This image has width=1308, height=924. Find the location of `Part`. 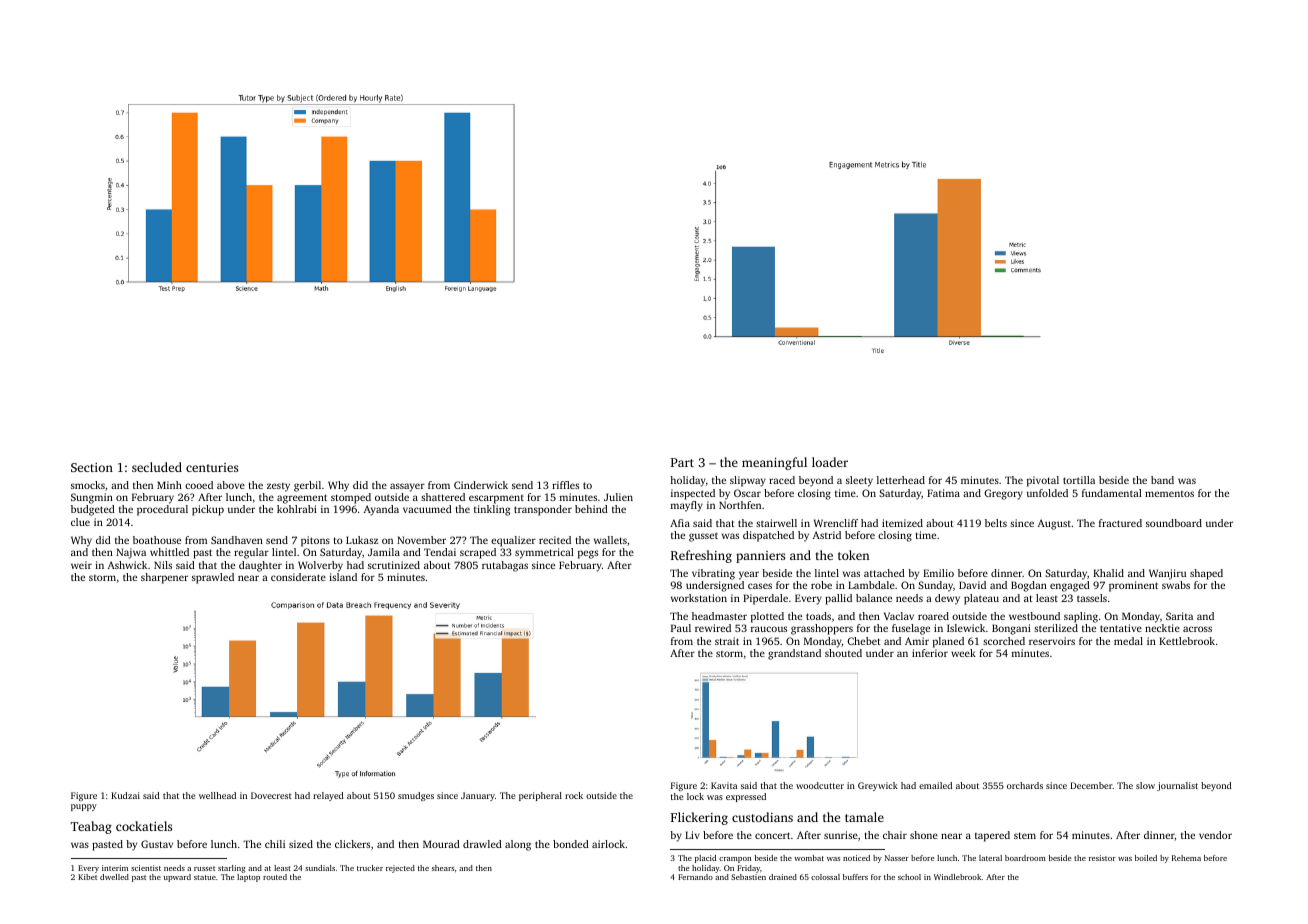

Part is located at coordinates (682, 462).
